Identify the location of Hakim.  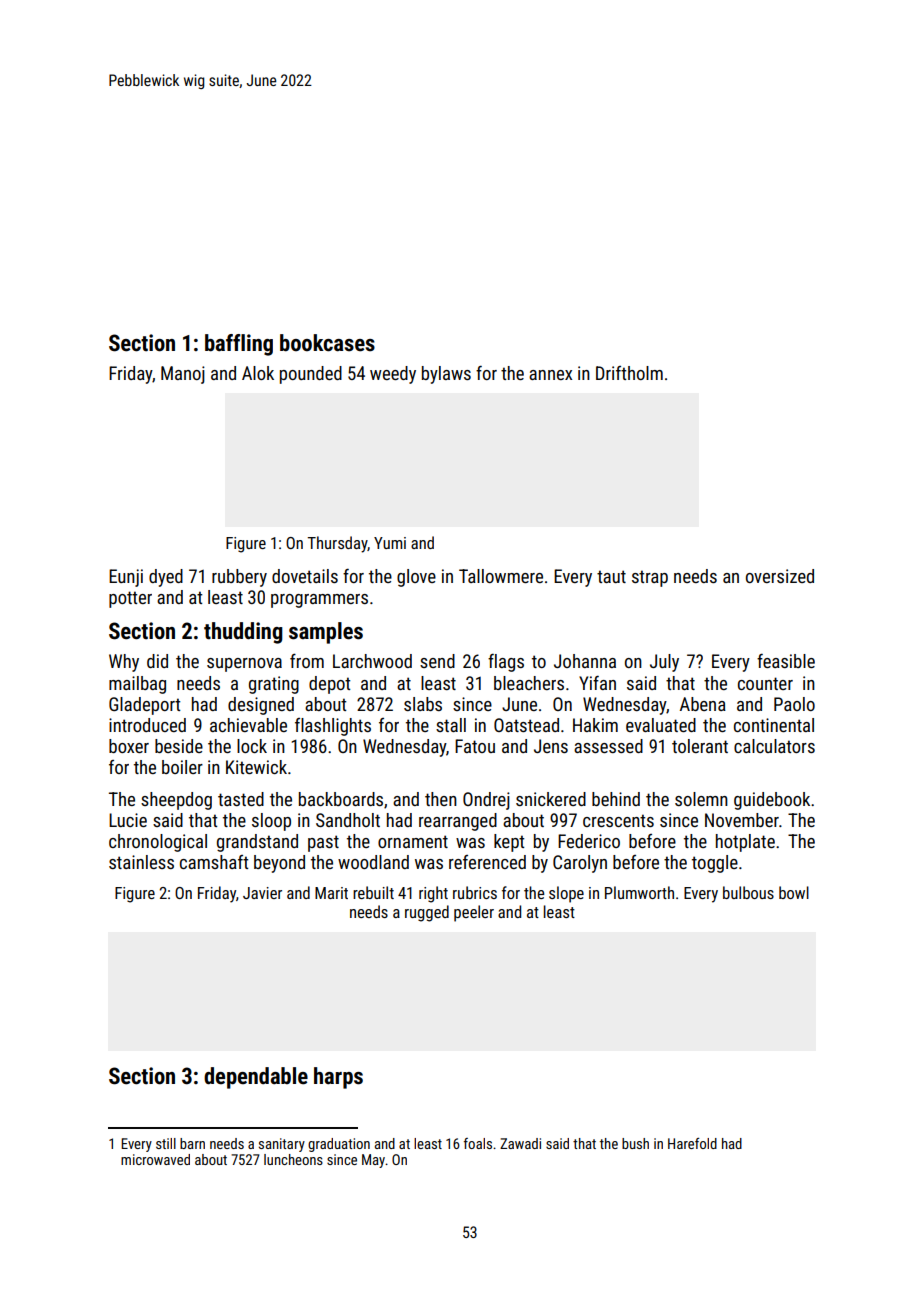
(595, 725).
